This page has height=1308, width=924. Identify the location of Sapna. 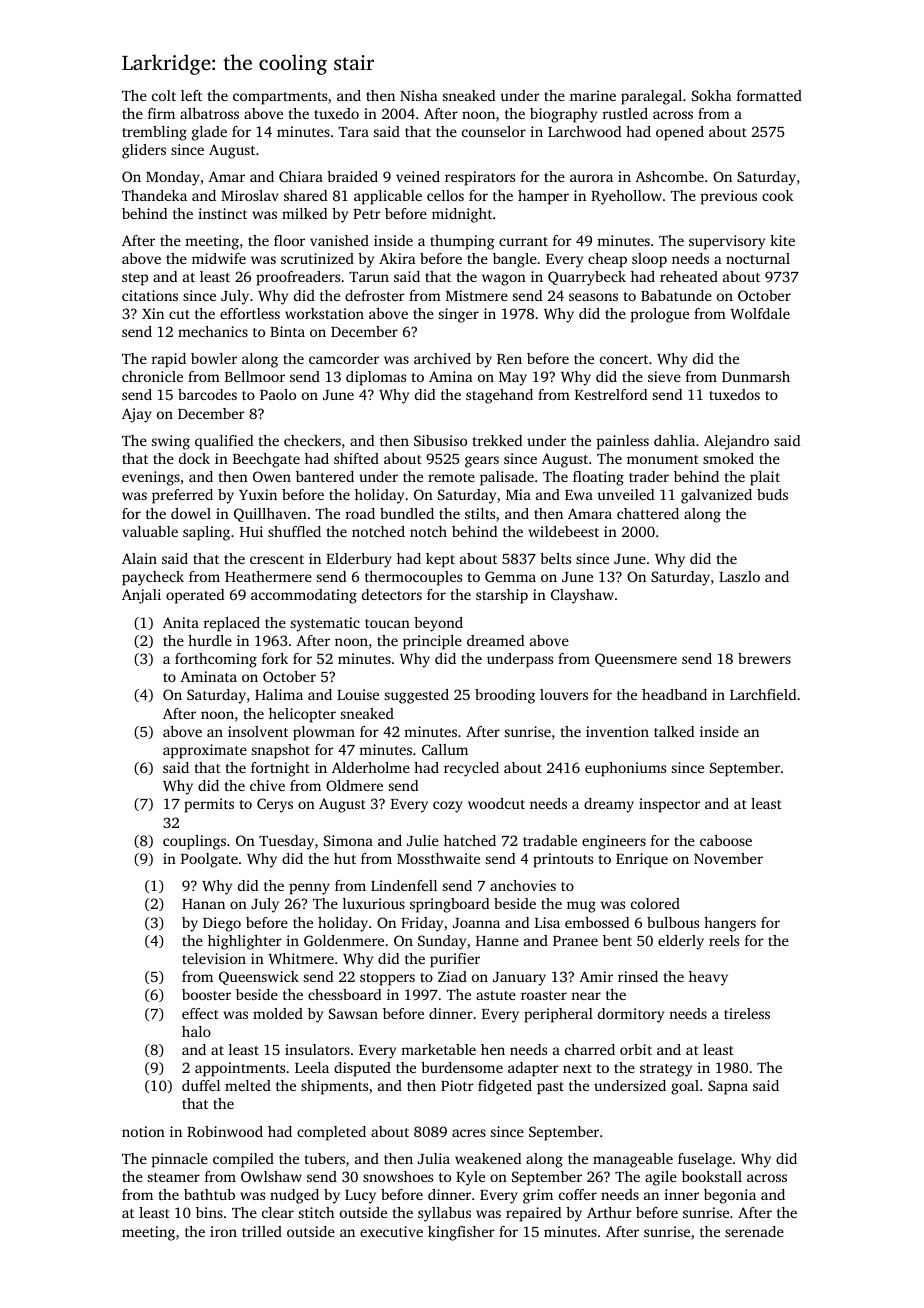
(728, 1087).
